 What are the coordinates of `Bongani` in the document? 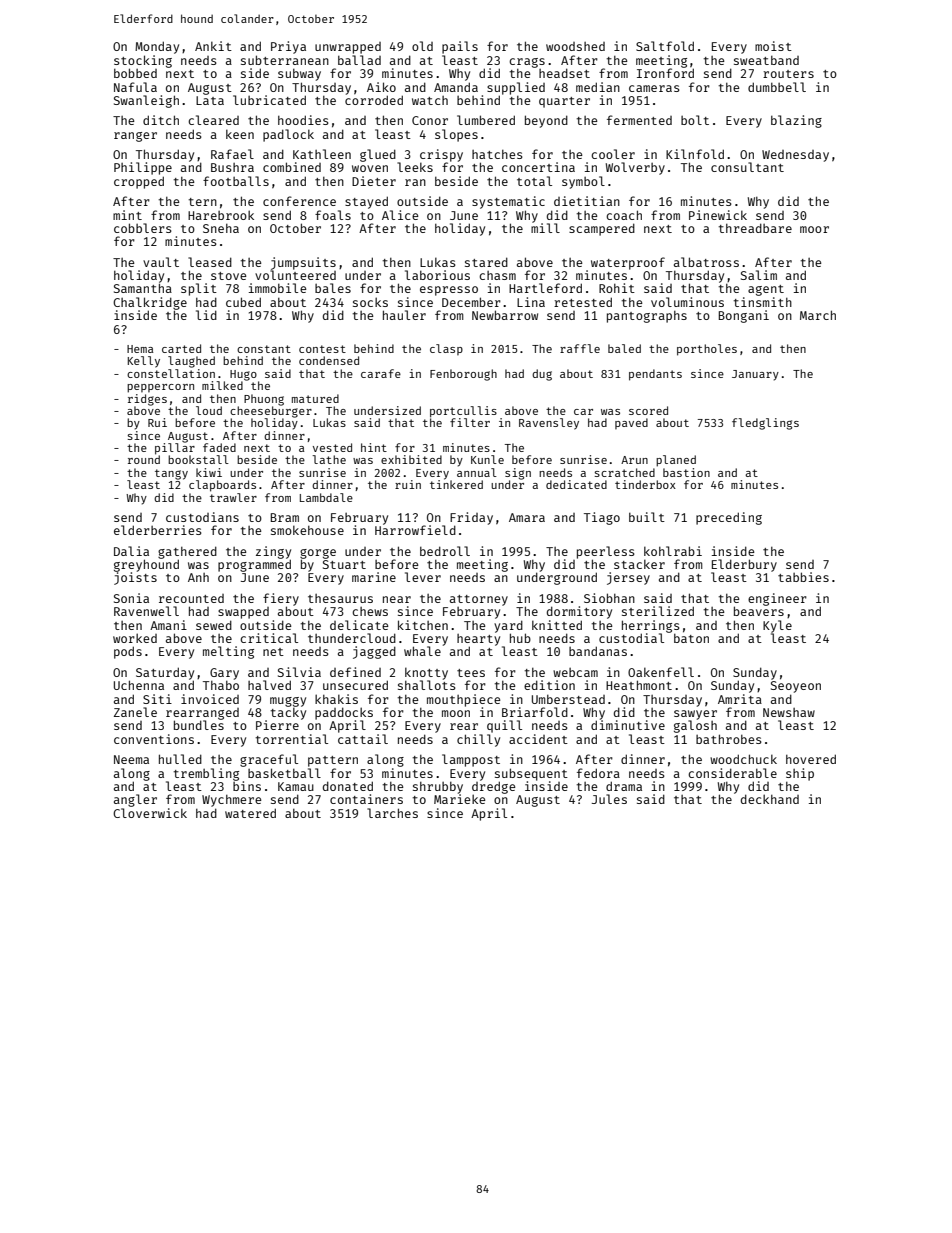 It's located at (744, 316).
